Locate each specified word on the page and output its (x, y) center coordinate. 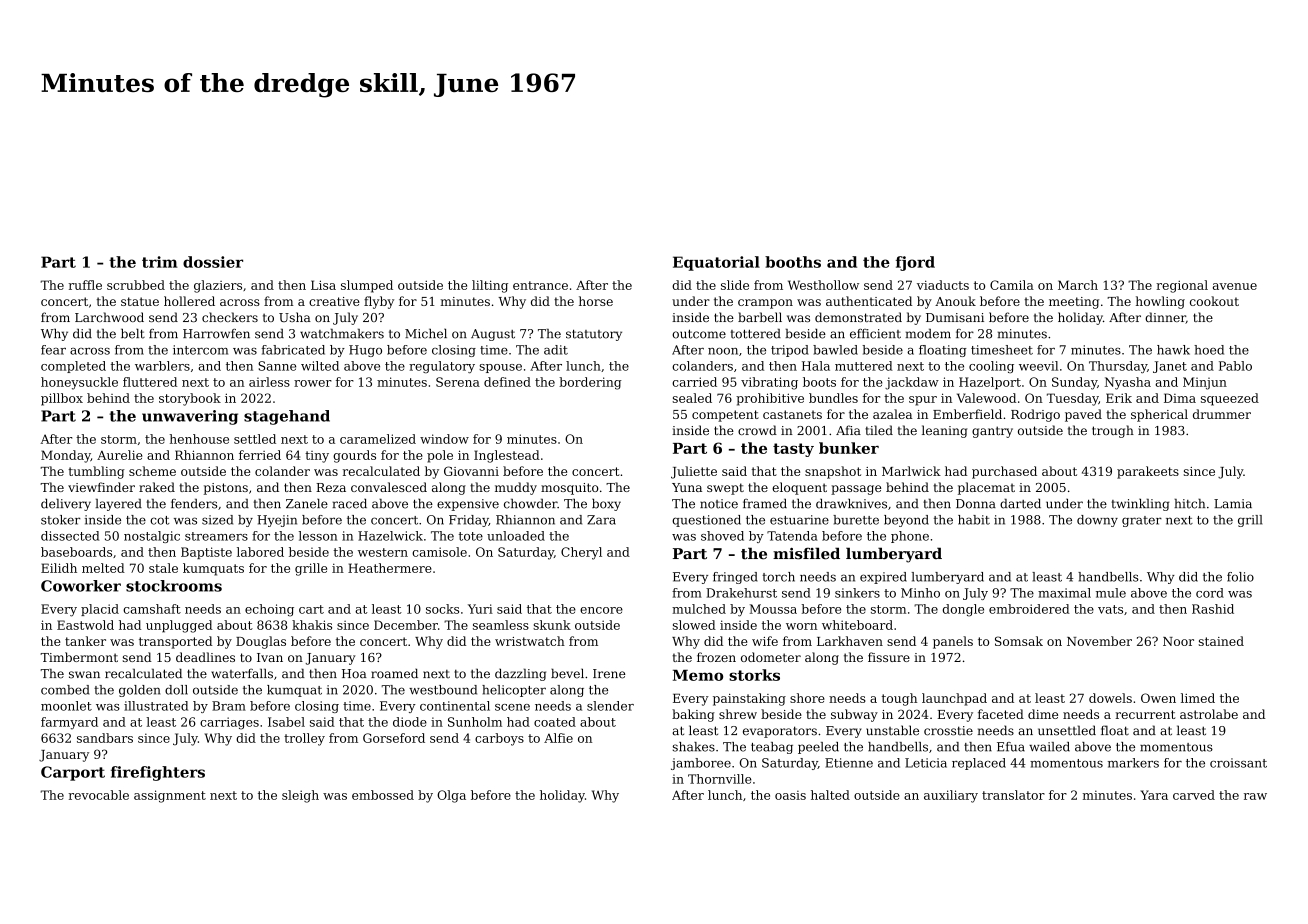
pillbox (62, 399)
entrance (540, 285)
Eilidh (59, 568)
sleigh (300, 796)
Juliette (694, 472)
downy (1097, 521)
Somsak (1019, 641)
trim (159, 262)
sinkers (857, 593)
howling (1160, 302)
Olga (451, 796)
